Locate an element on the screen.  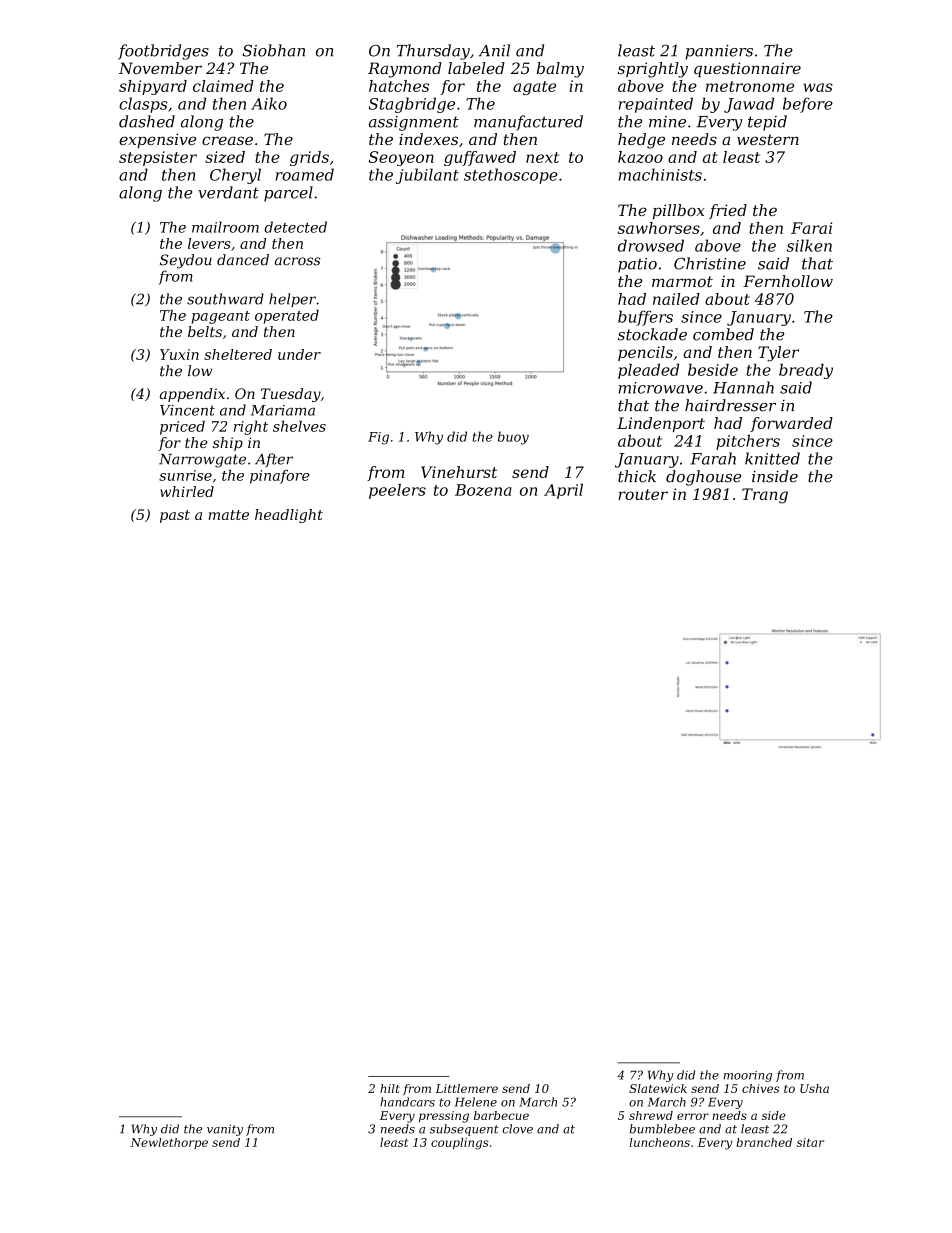
Newlethorpe is located at coordinates (169, 1143).
